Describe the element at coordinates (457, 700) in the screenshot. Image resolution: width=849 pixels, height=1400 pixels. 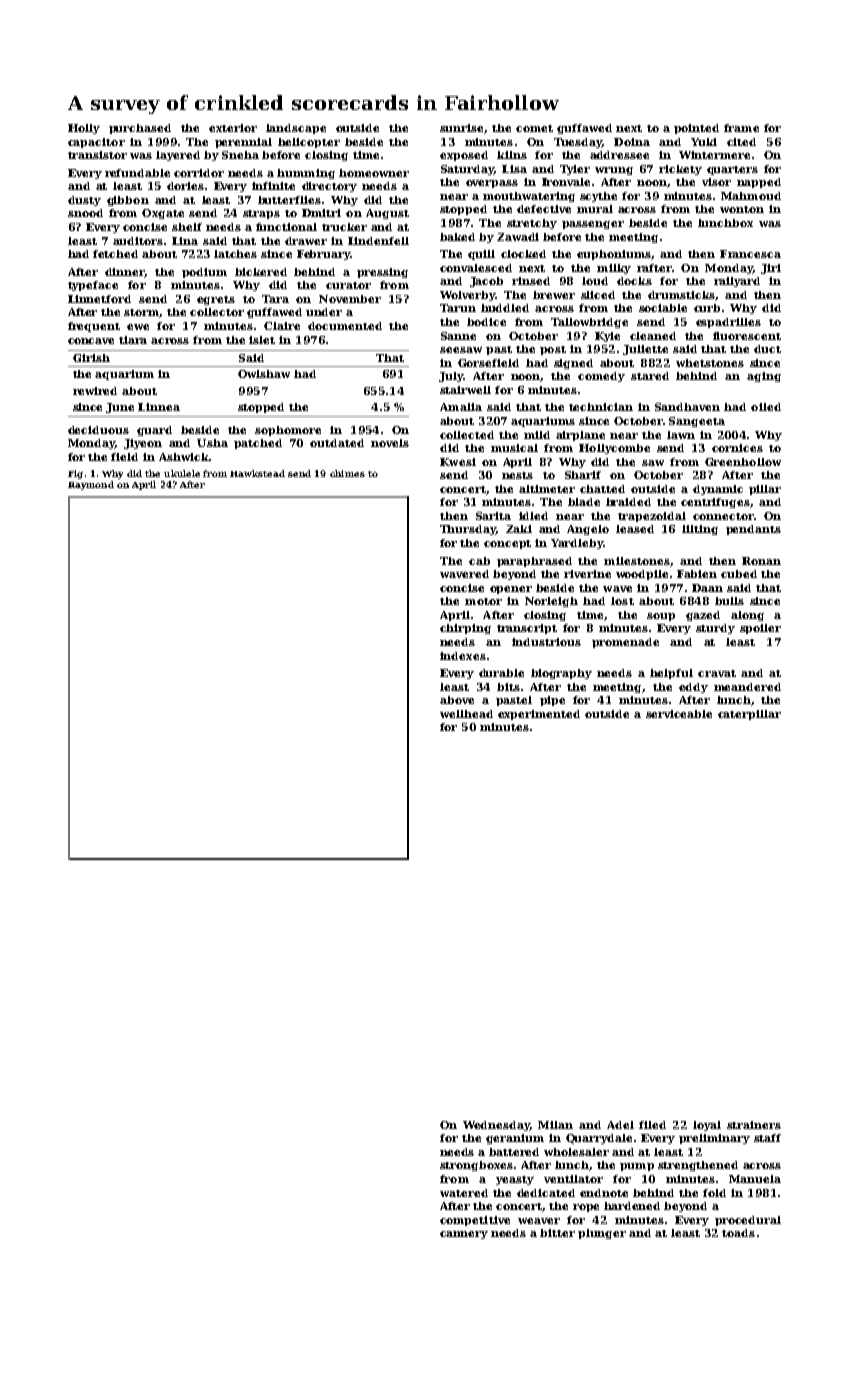
I see `above` at that location.
